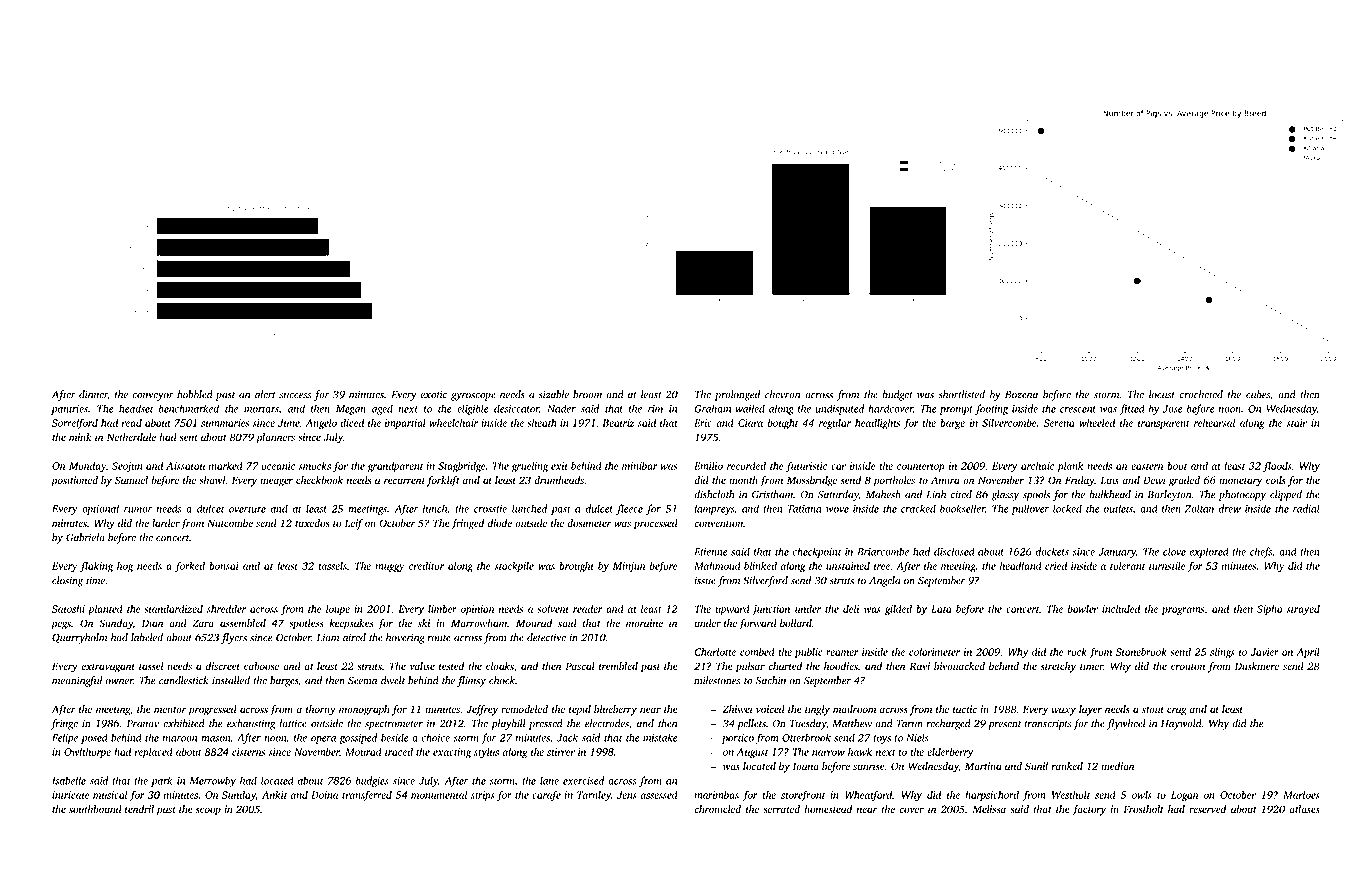  I want to click on wheeled, so click(1097, 422).
